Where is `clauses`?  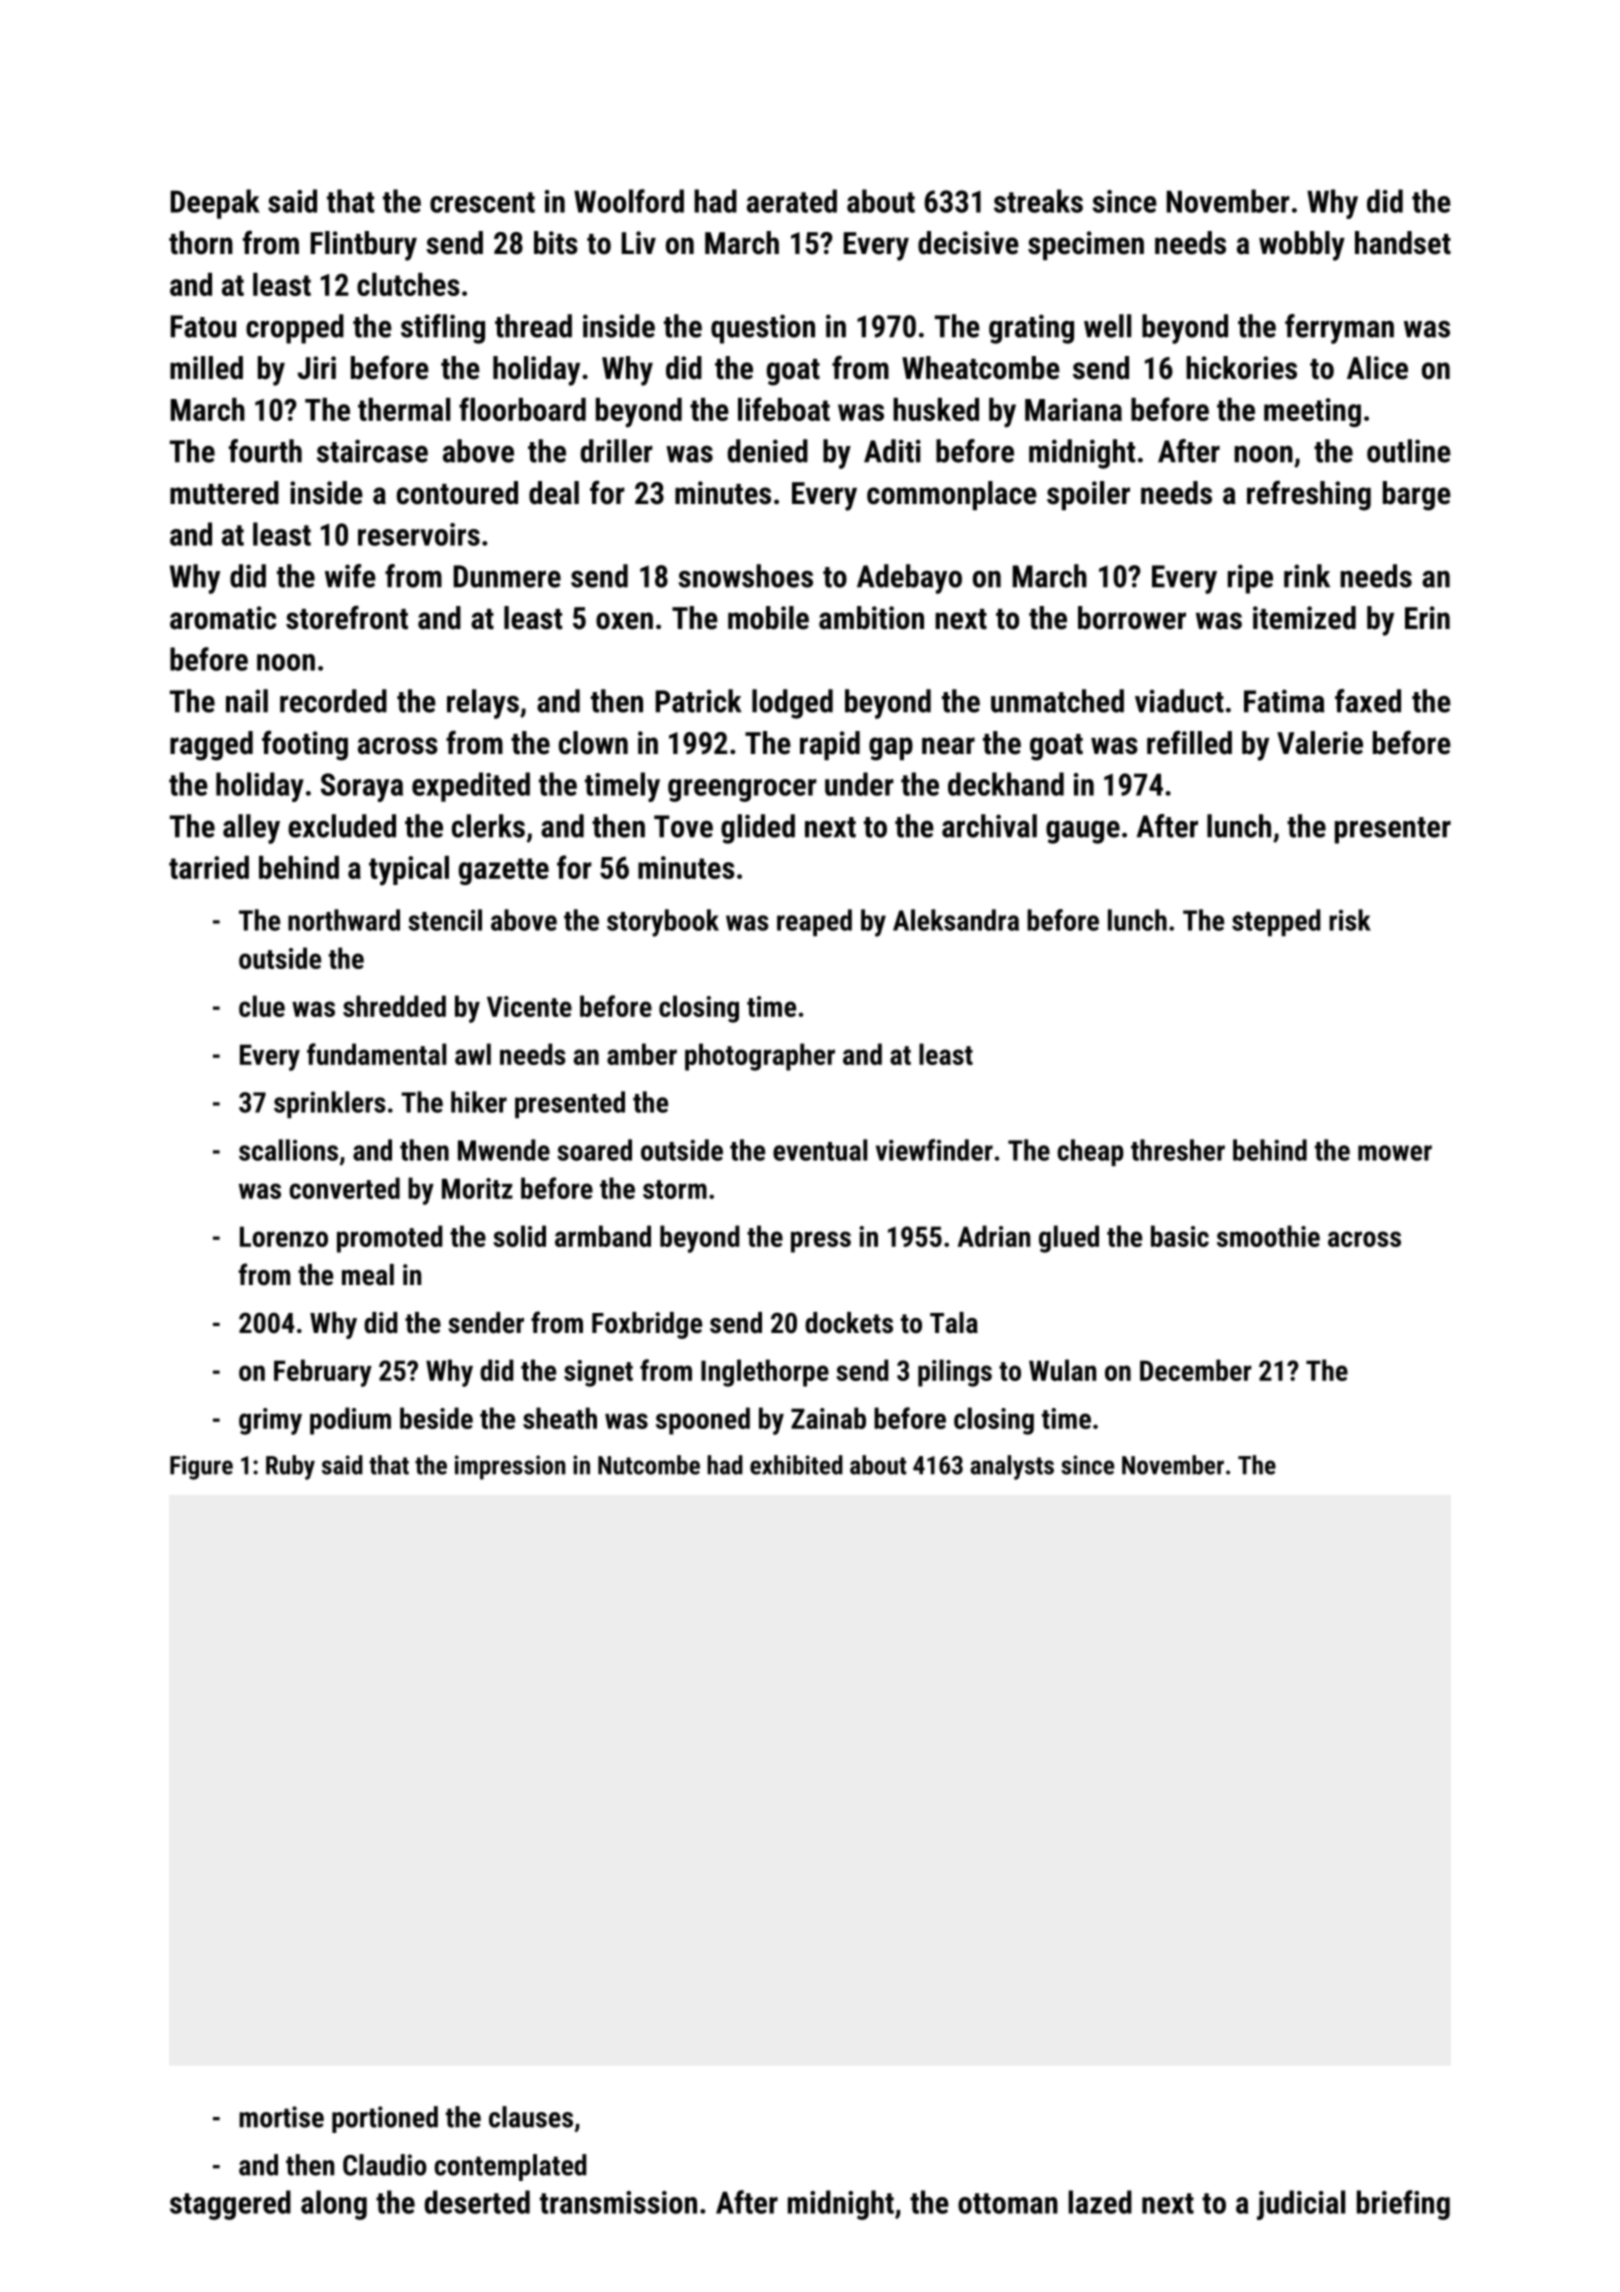 clauses is located at coordinates (531, 2117).
